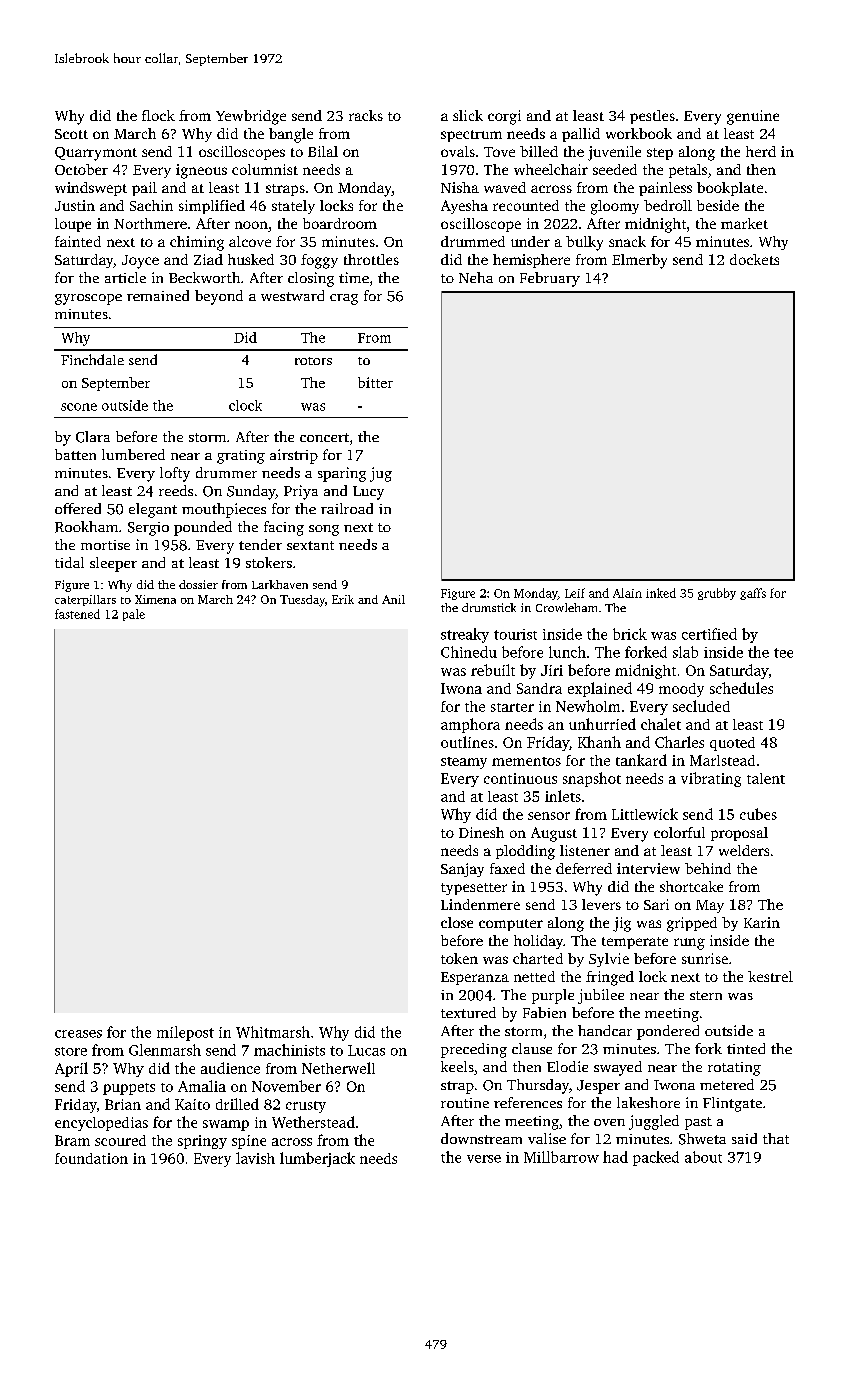  What do you see at coordinates (762, 922) in the document?
I see `Karin` at bounding box center [762, 922].
